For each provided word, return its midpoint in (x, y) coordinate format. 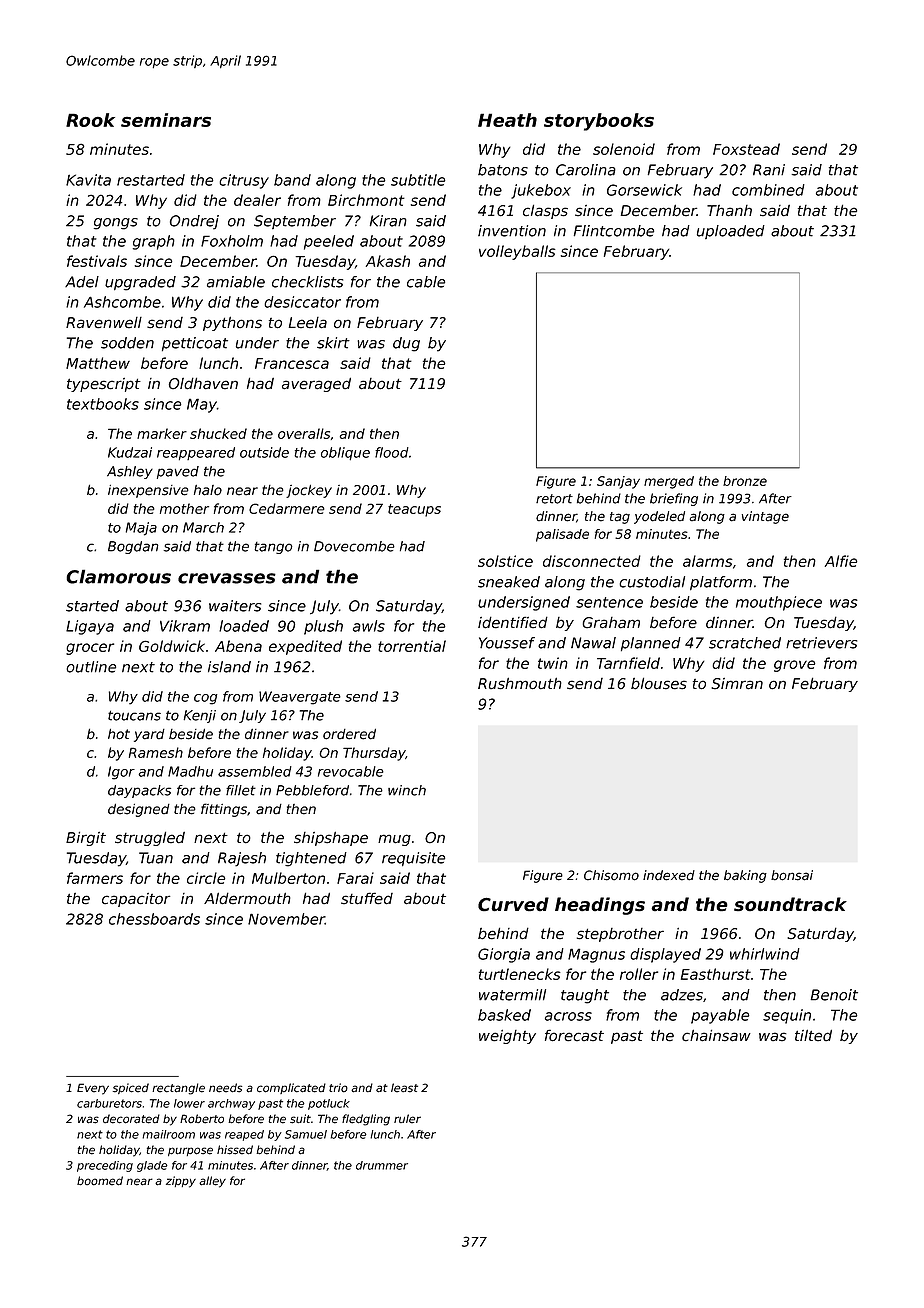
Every (93, 1089)
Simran (737, 684)
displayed (665, 955)
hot (119, 734)
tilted (813, 1035)
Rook (90, 120)
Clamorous (118, 576)
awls (369, 626)
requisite (413, 859)
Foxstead (746, 149)
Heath (507, 120)
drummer (382, 1165)
